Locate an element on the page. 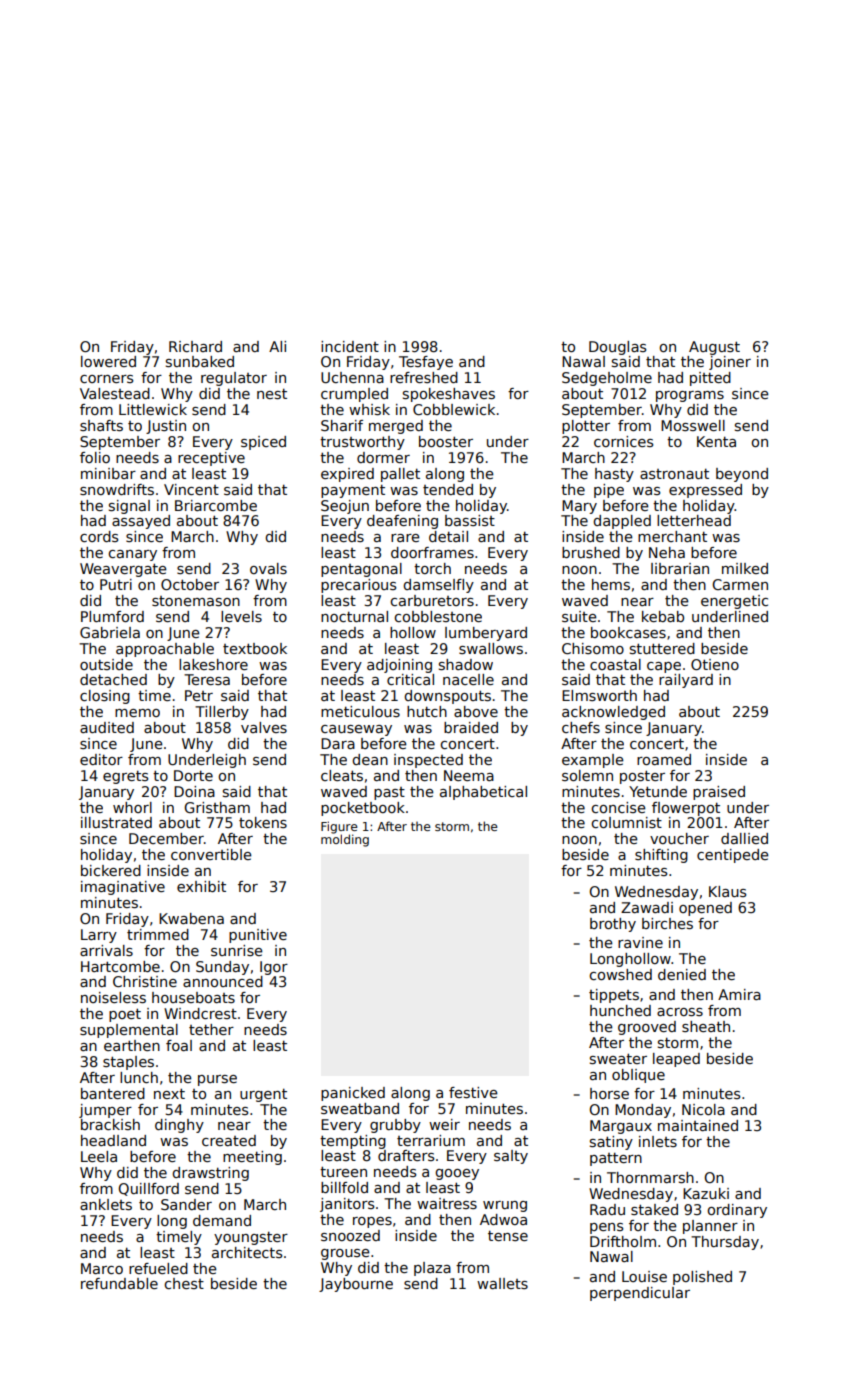 Image resolution: width=849 pixels, height=1400 pixels. Larry is located at coordinates (99, 936).
